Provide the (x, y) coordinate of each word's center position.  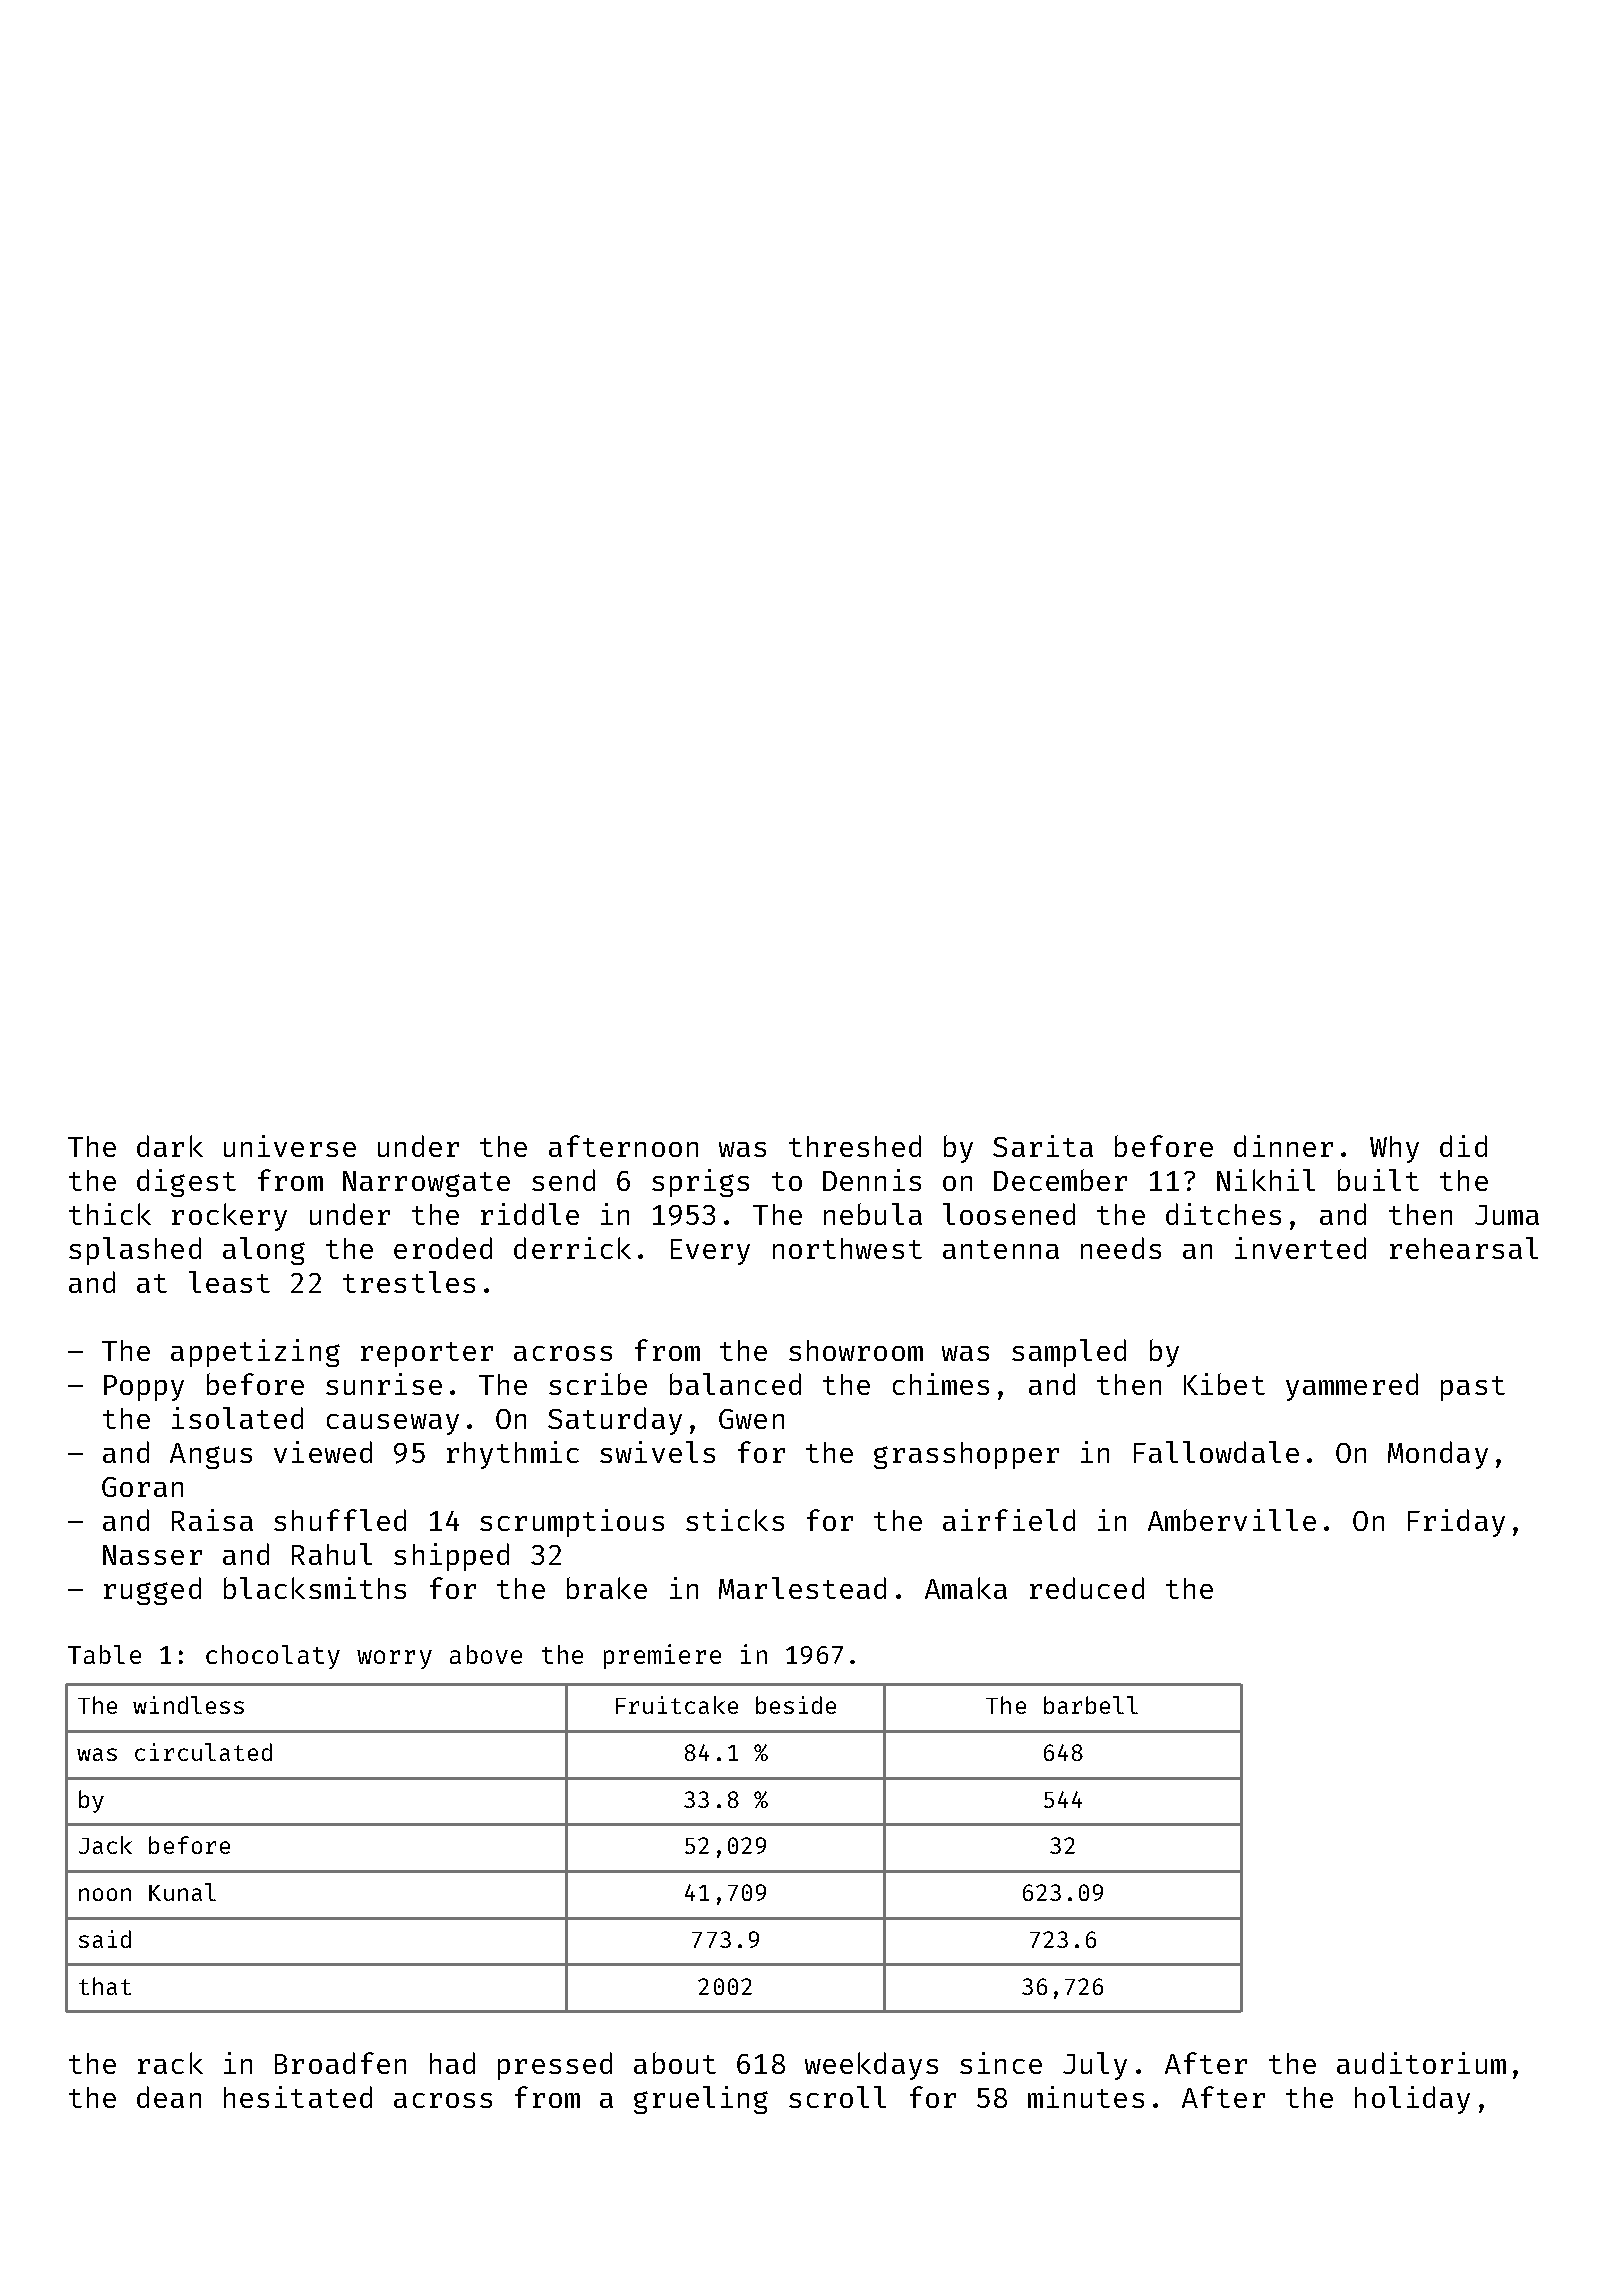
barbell (1091, 1705)
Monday (1438, 1455)
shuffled (340, 1520)
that (105, 1986)
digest (186, 1183)
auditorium (1421, 2063)
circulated (203, 1752)
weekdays (871, 2066)
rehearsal (1464, 1248)
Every (710, 1252)
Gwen (751, 1419)
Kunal (182, 1892)
